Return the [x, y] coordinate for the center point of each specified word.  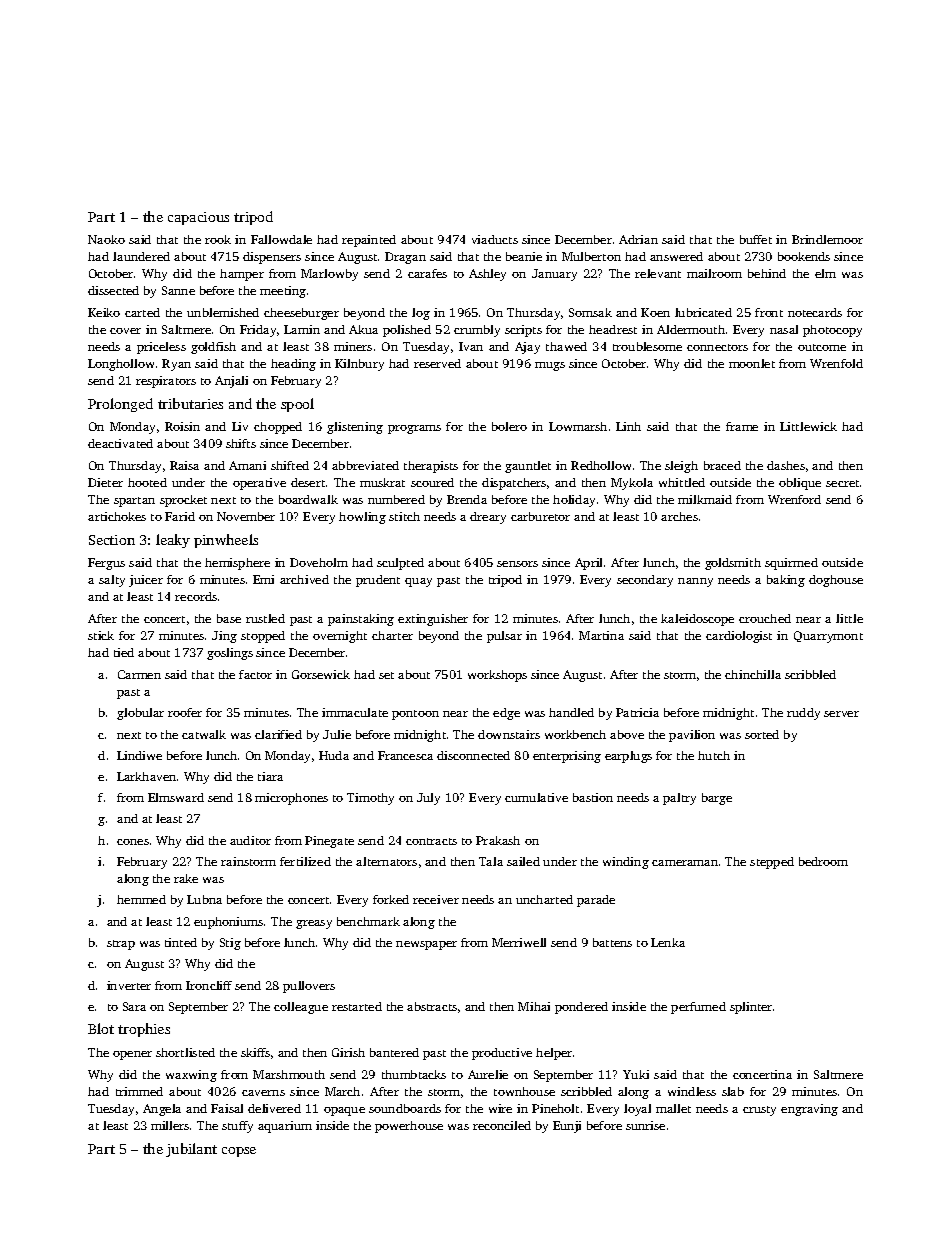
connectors [717, 347]
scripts [523, 331]
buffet [756, 239]
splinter [751, 1008]
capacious [198, 218]
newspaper [426, 945]
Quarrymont [828, 637]
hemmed [141, 899]
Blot [101, 1028]
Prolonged [120, 405]
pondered [581, 1008]
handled [571, 712]
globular [140, 714]
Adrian [638, 239]
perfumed [698, 1008]
